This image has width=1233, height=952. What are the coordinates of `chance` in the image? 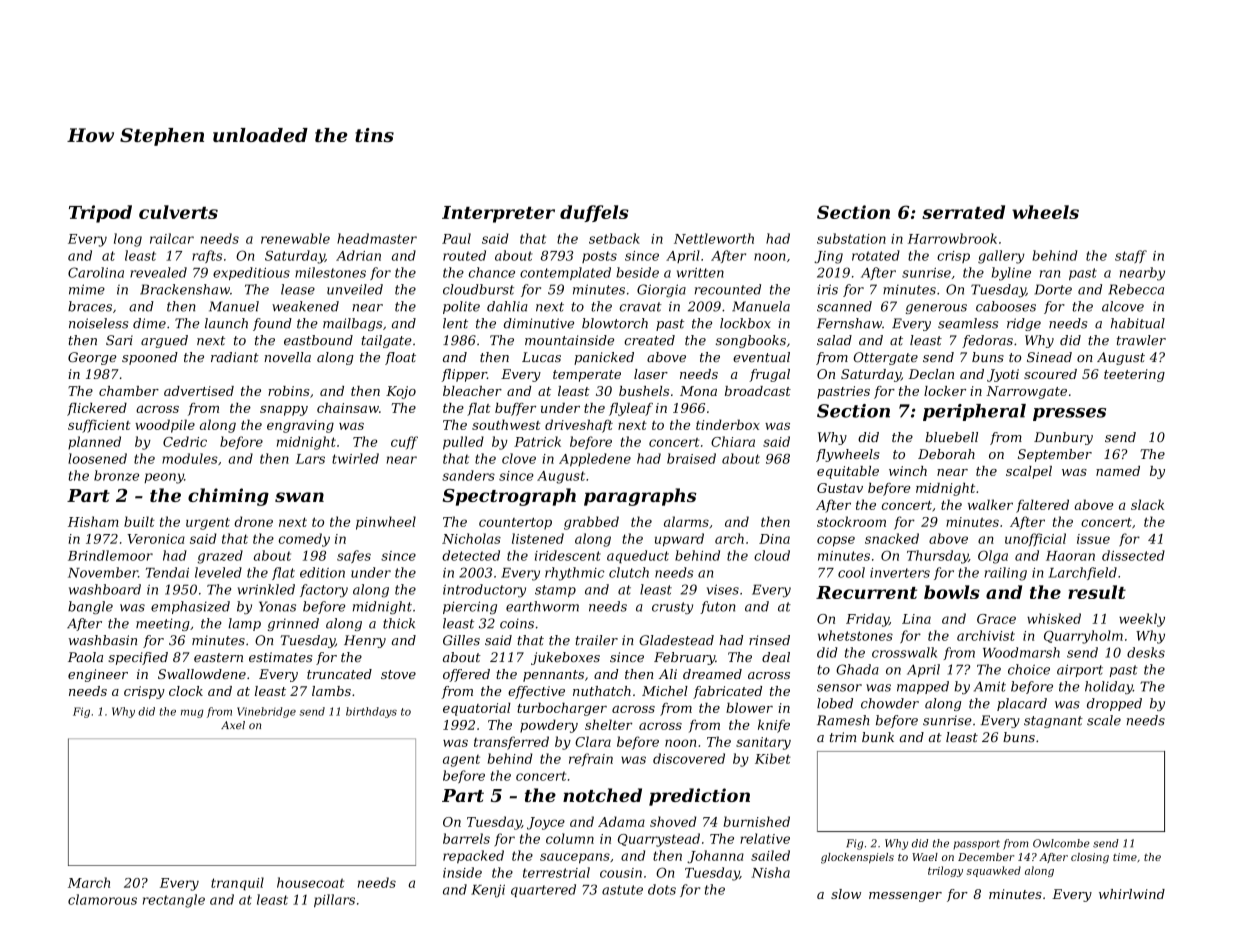 It's located at (492, 272).
